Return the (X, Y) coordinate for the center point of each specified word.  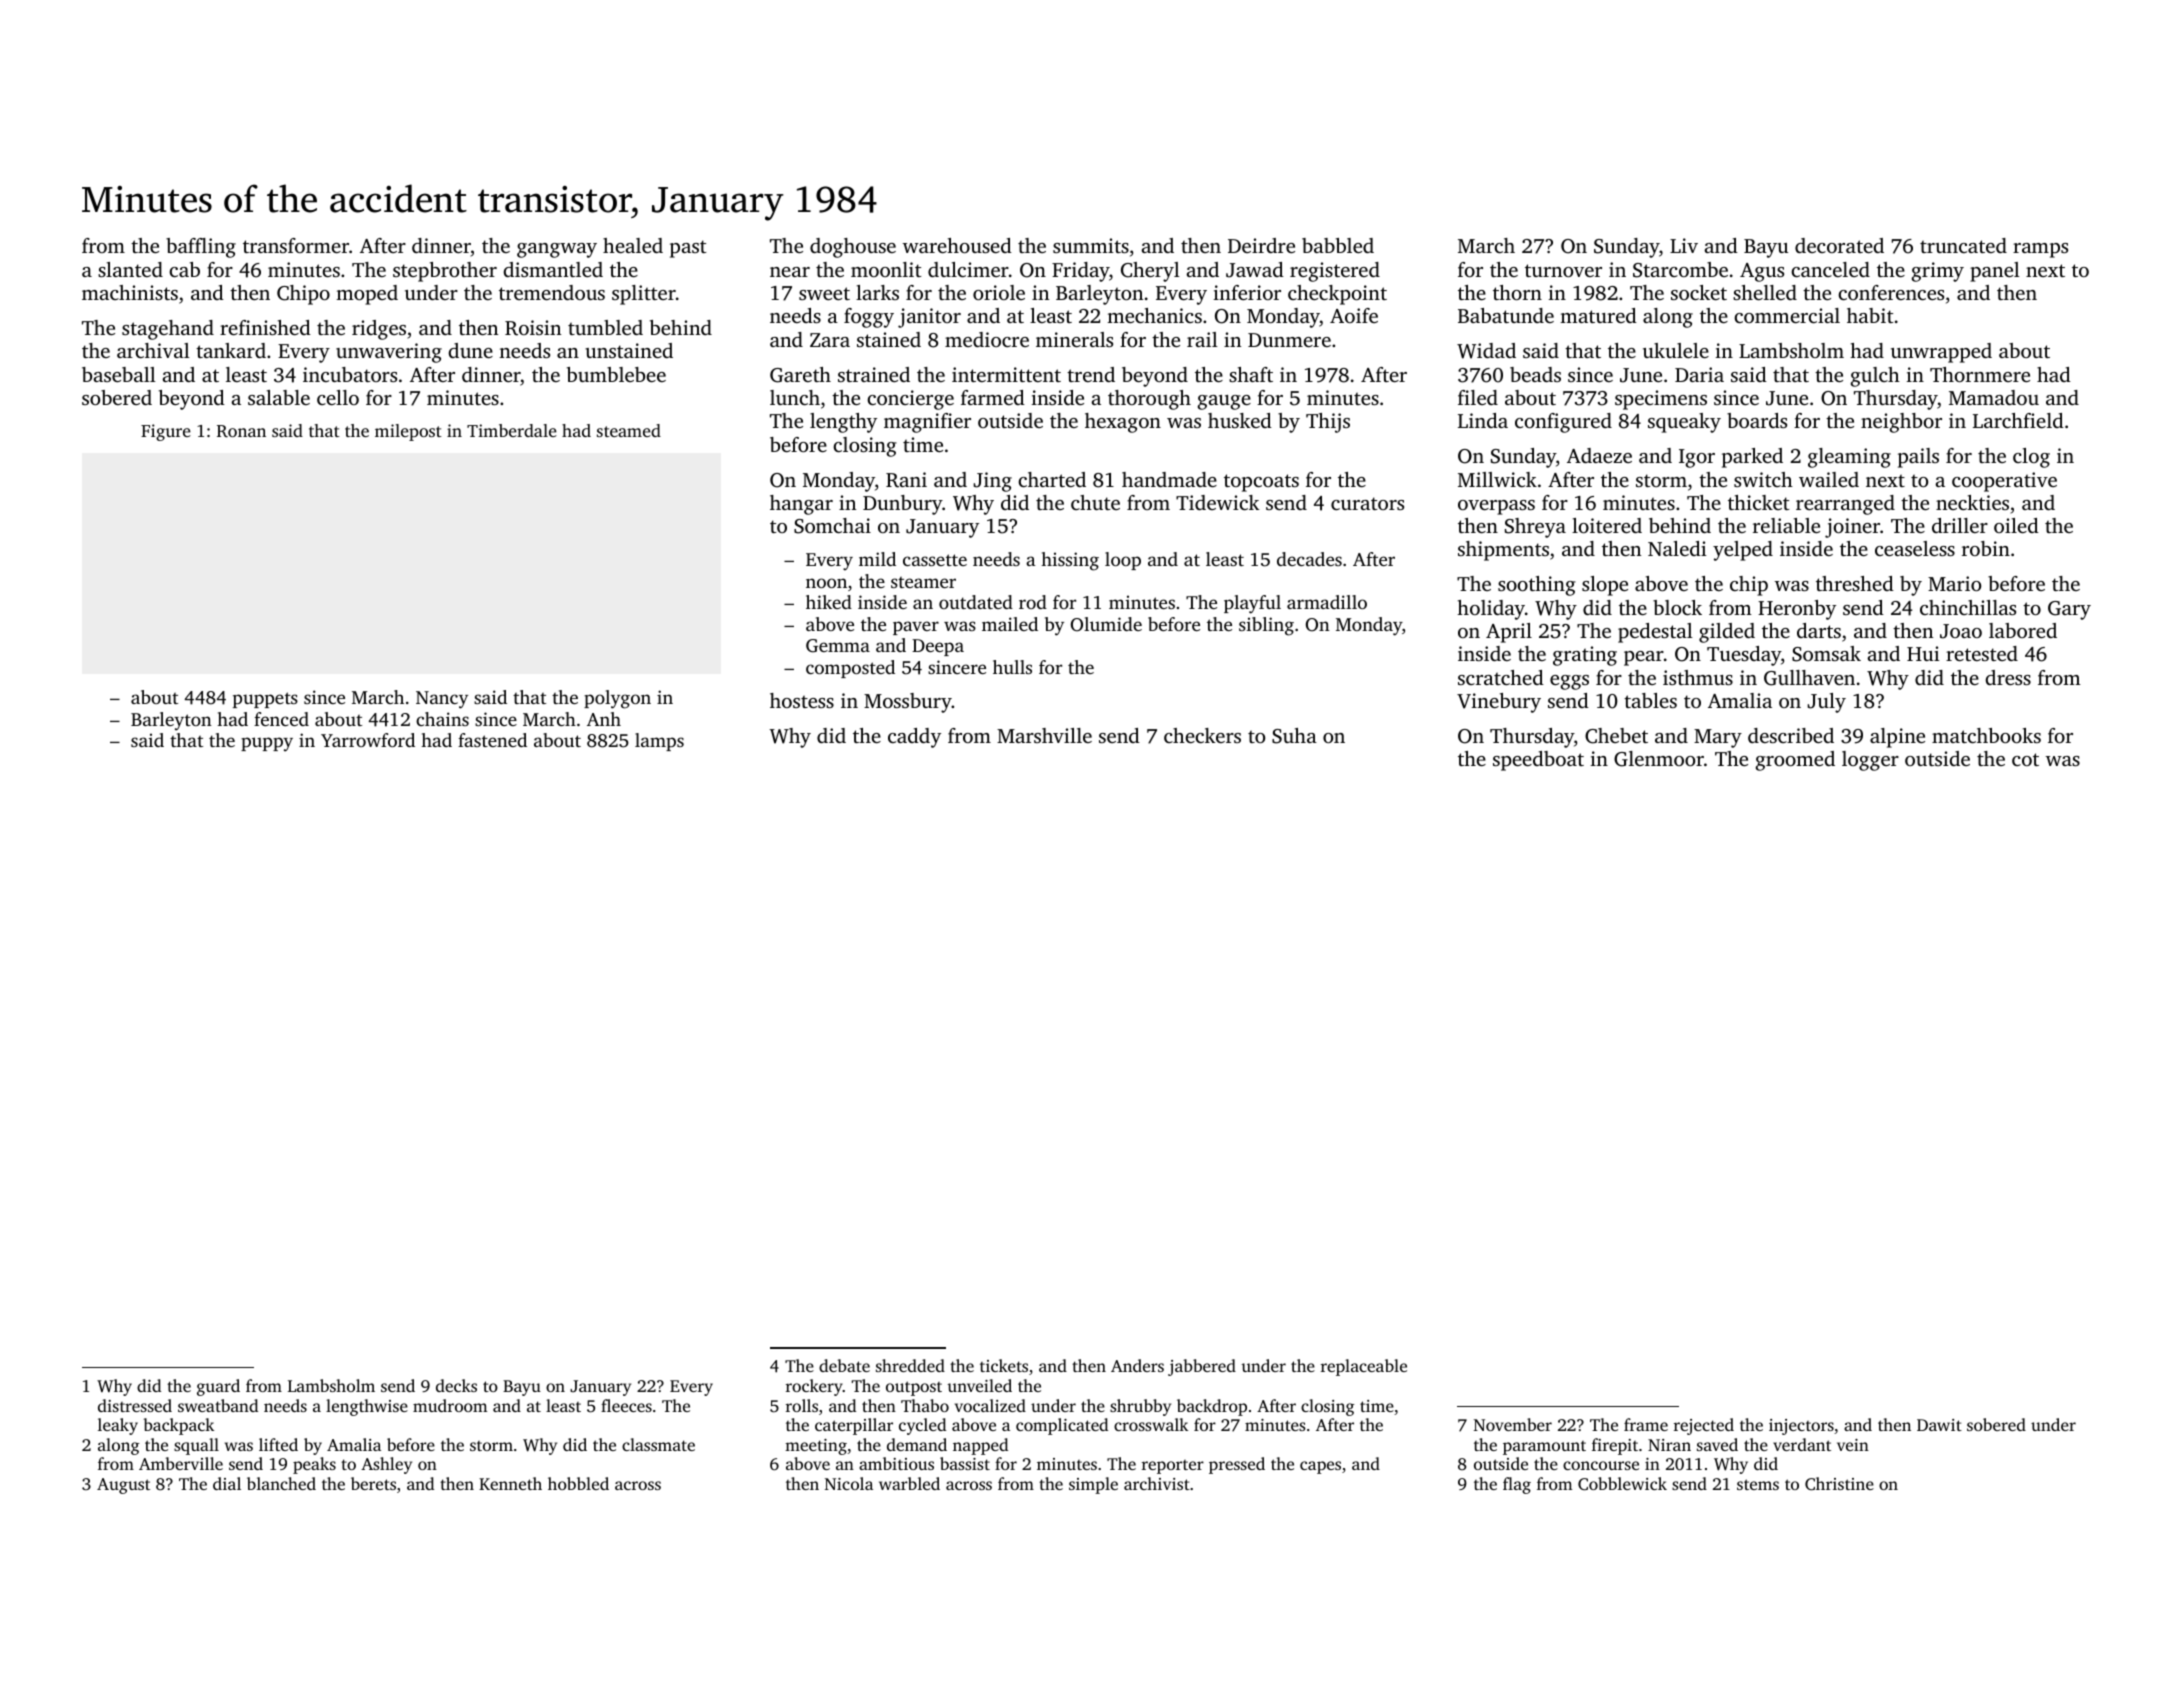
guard (218, 1387)
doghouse (853, 248)
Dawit (1939, 1425)
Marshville (1044, 735)
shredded (910, 1365)
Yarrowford (368, 740)
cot (2025, 759)
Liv (1684, 245)
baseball (119, 374)
